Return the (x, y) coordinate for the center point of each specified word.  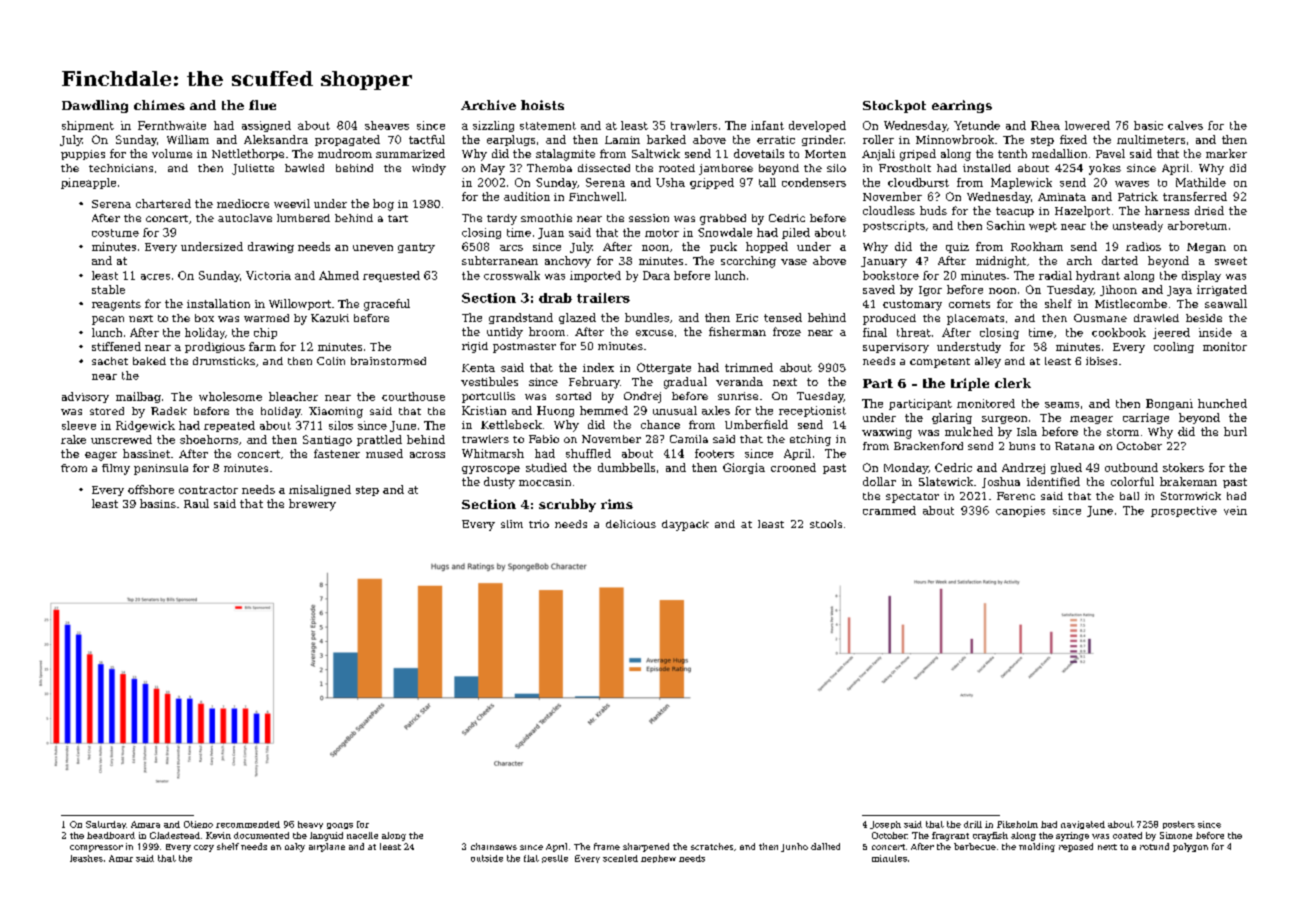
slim (512, 524)
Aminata (1062, 197)
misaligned (320, 490)
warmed (266, 318)
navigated (1083, 825)
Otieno (198, 824)
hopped (767, 247)
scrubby (567, 505)
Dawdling (95, 106)
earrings (962, 106)
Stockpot (894, 106)
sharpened (646, 847)
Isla (1027, 431)
